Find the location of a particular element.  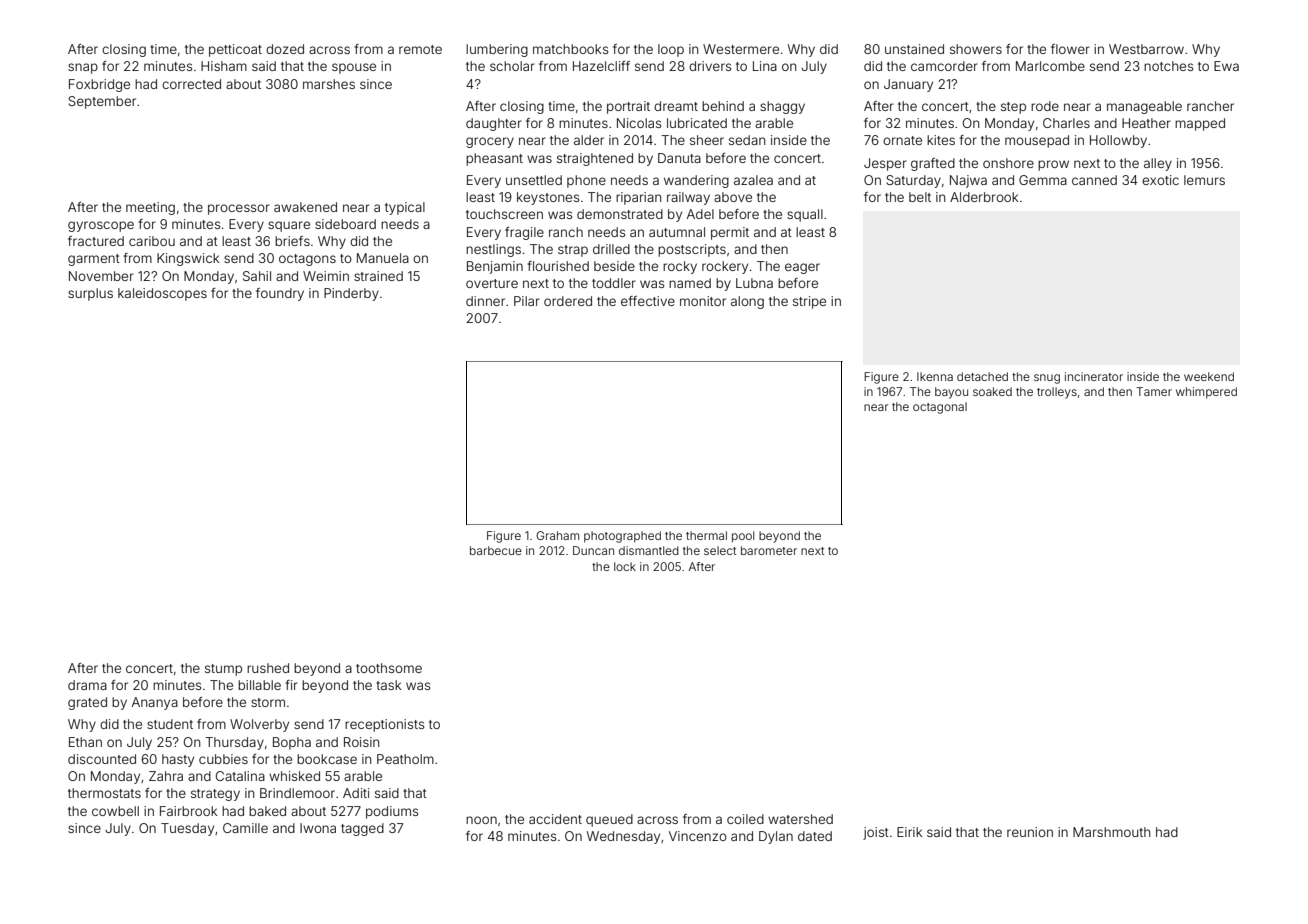

belt is located at coordinates (920, 197).
